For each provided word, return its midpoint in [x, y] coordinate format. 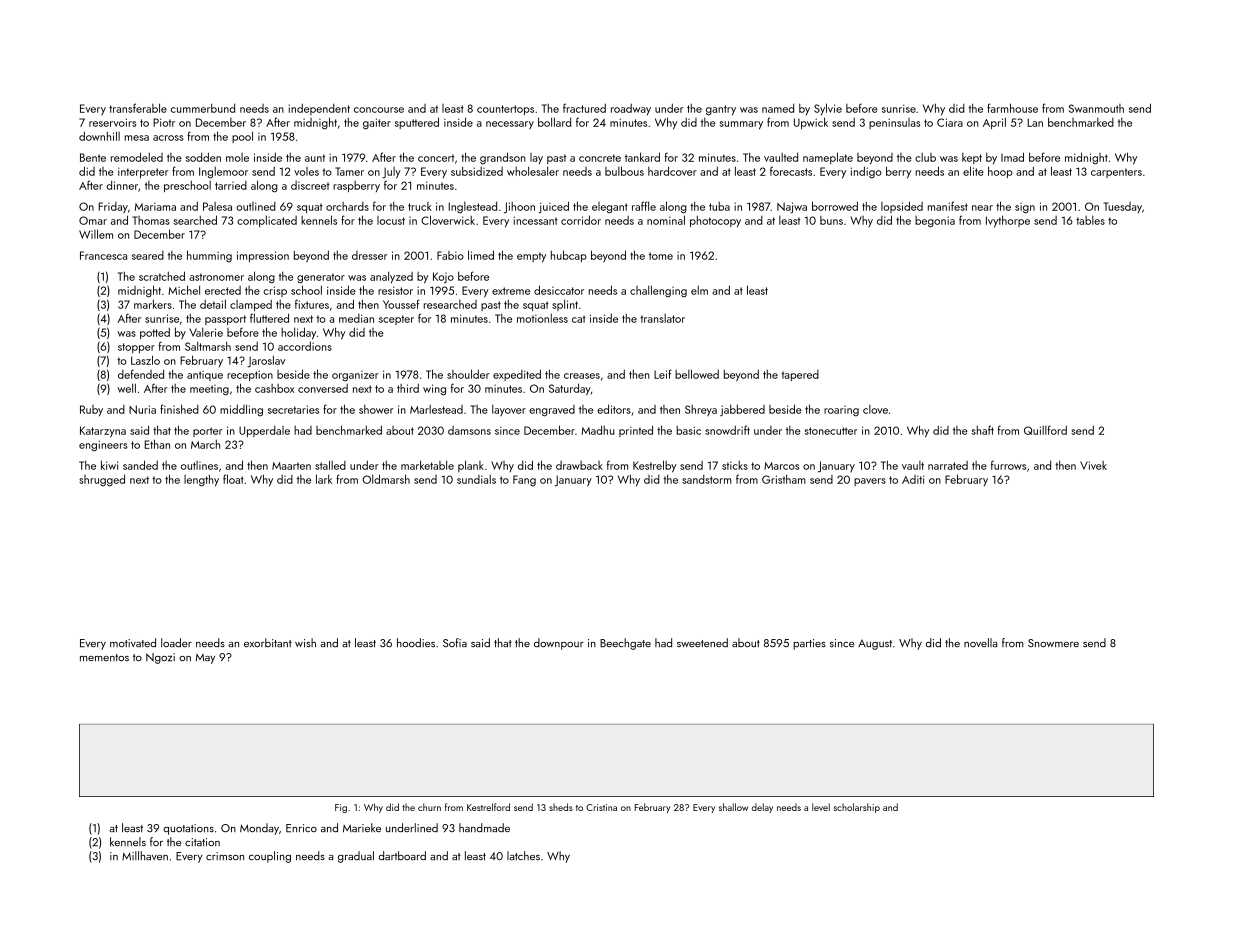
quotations [188, 829]
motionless [542, 318]
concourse [379, 110]
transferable [138, 108]
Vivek [1093, 465]
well [127, 388]
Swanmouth [1096, 108]
